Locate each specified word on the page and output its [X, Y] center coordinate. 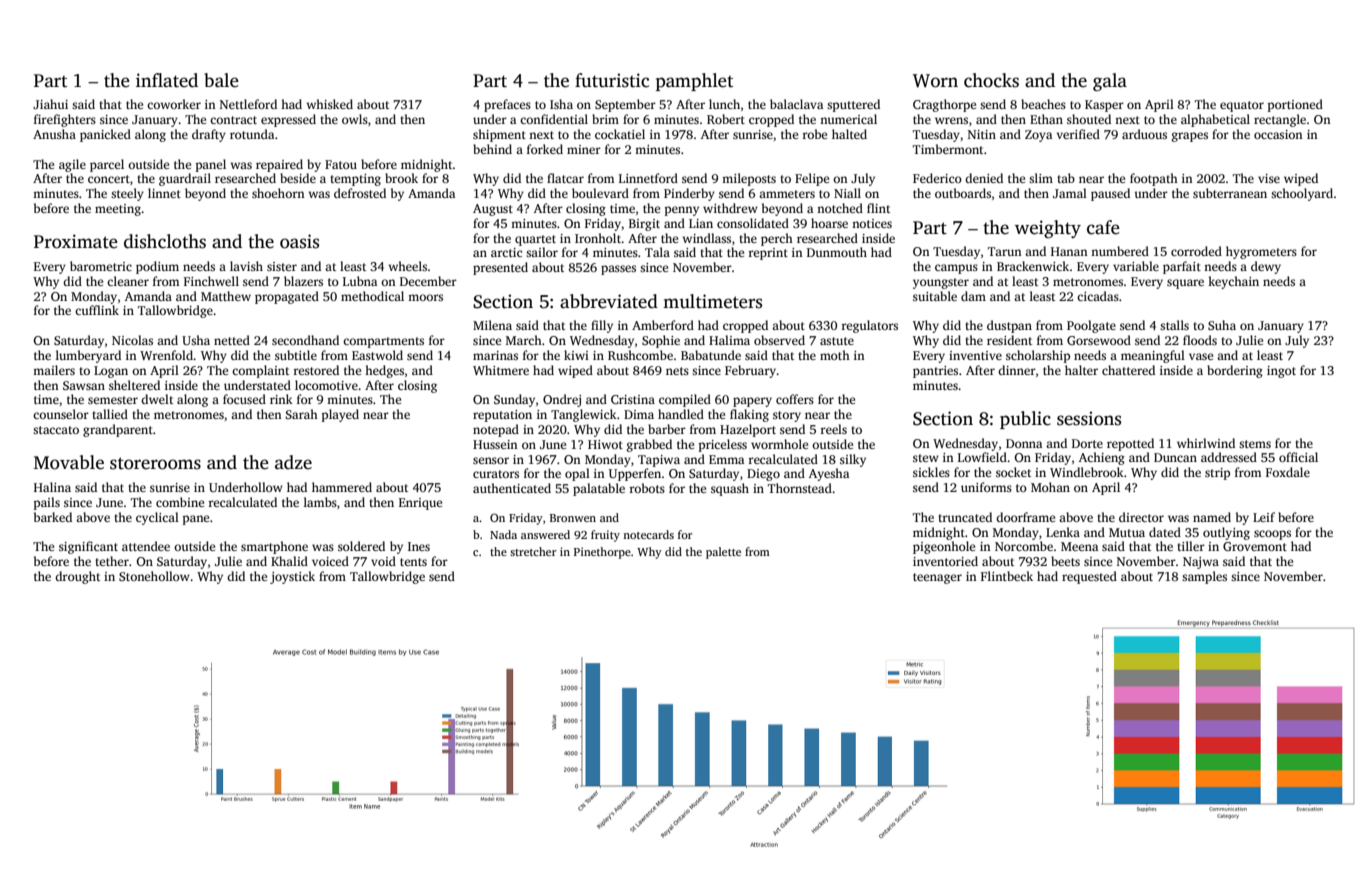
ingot [1281, 372]
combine [180, 502]
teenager [937, 578]
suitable [935, 296]
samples [1204, 577]
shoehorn [278, 193]
